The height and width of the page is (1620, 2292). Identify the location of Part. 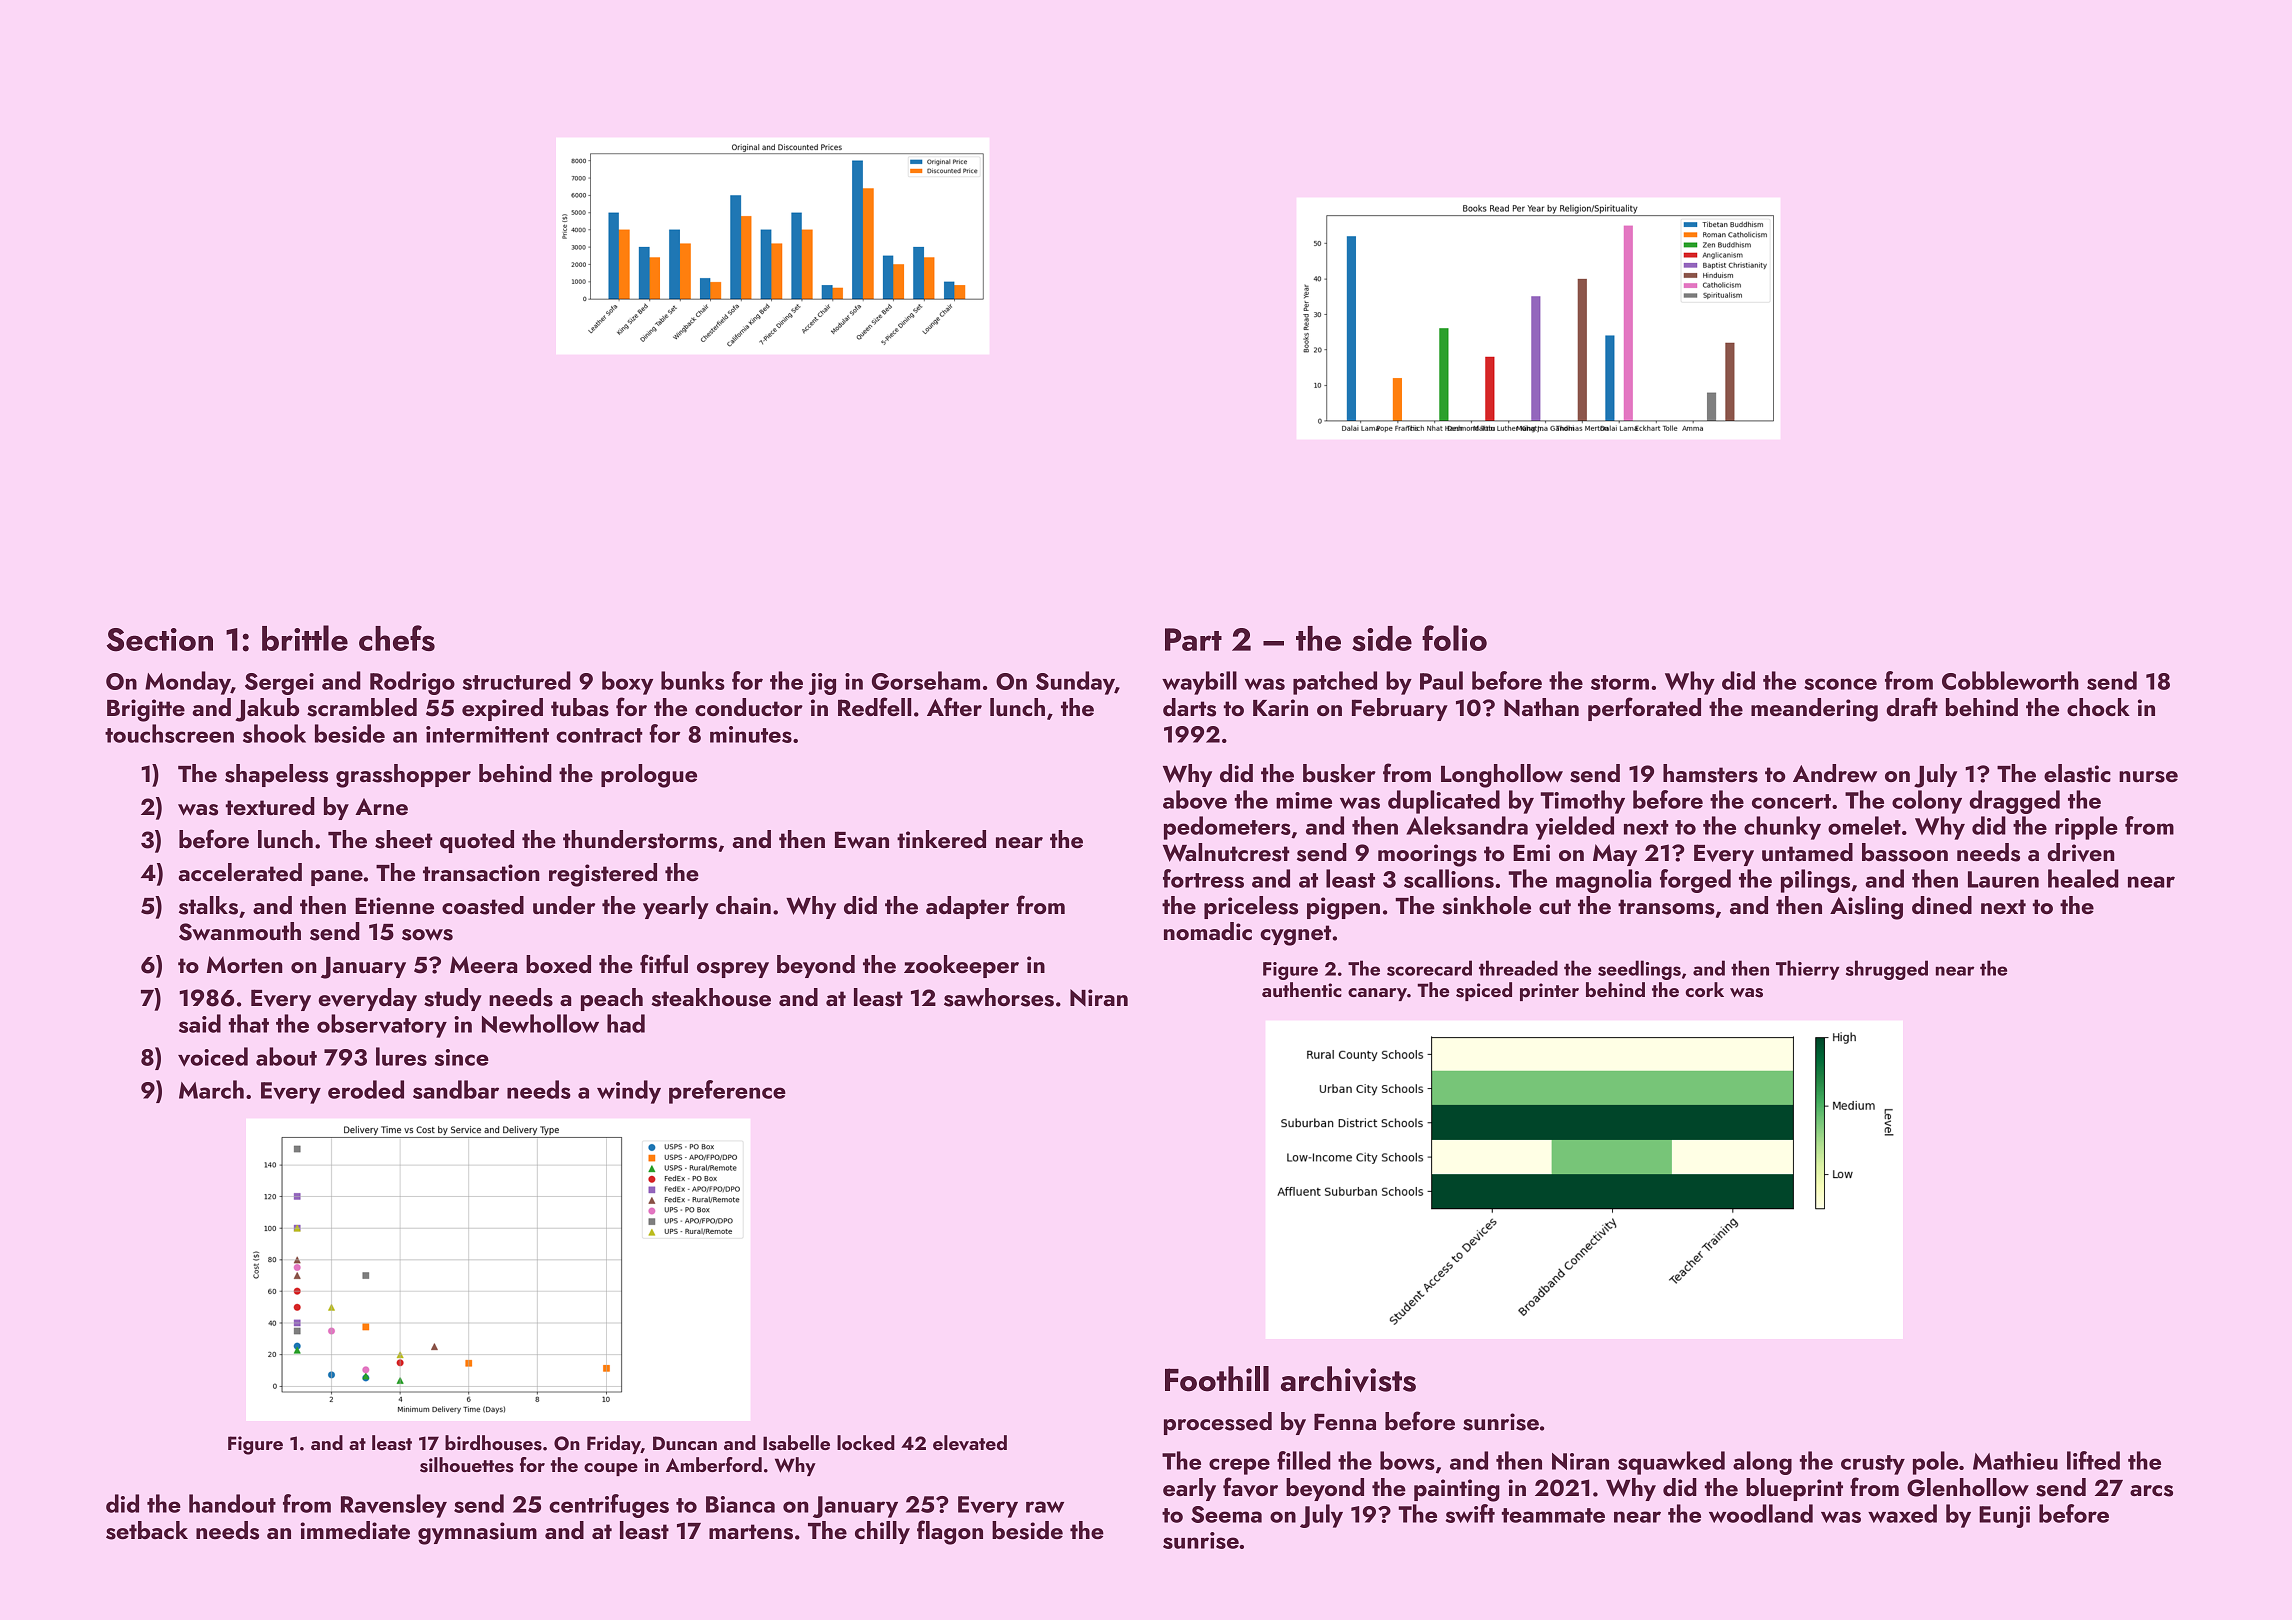
(1193, 639).
